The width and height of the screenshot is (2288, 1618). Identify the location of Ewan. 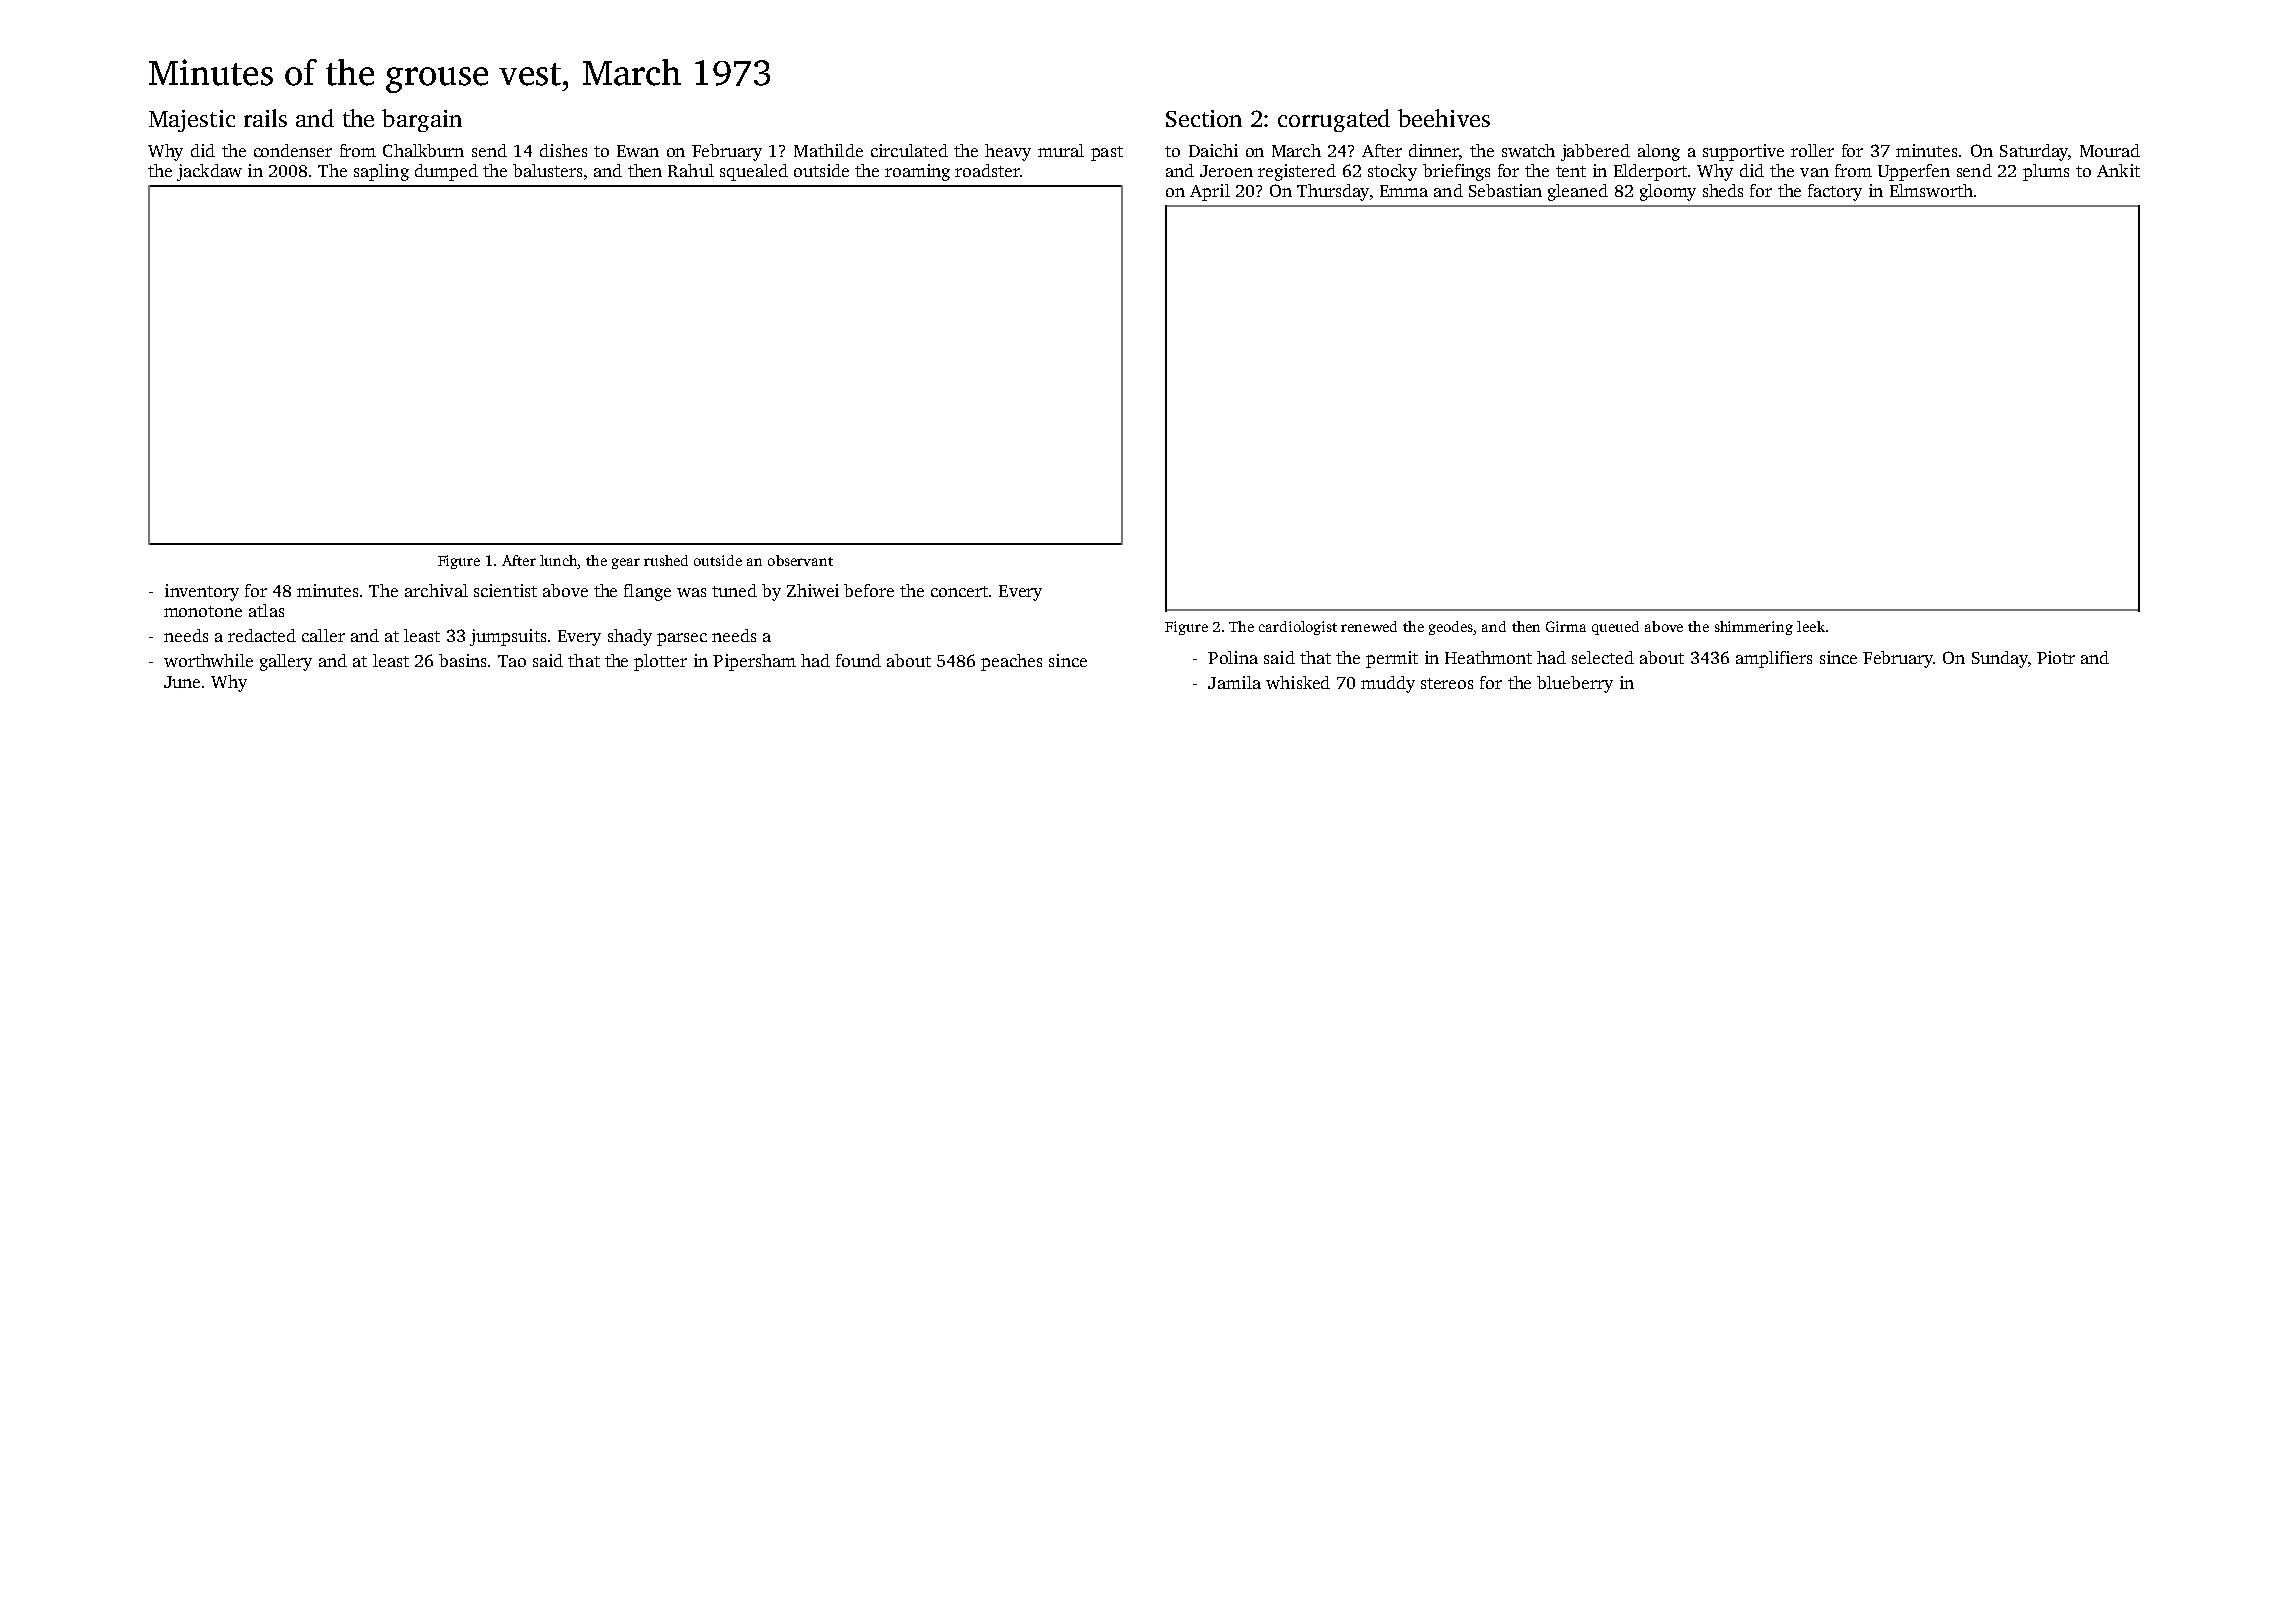
(638, 151).
